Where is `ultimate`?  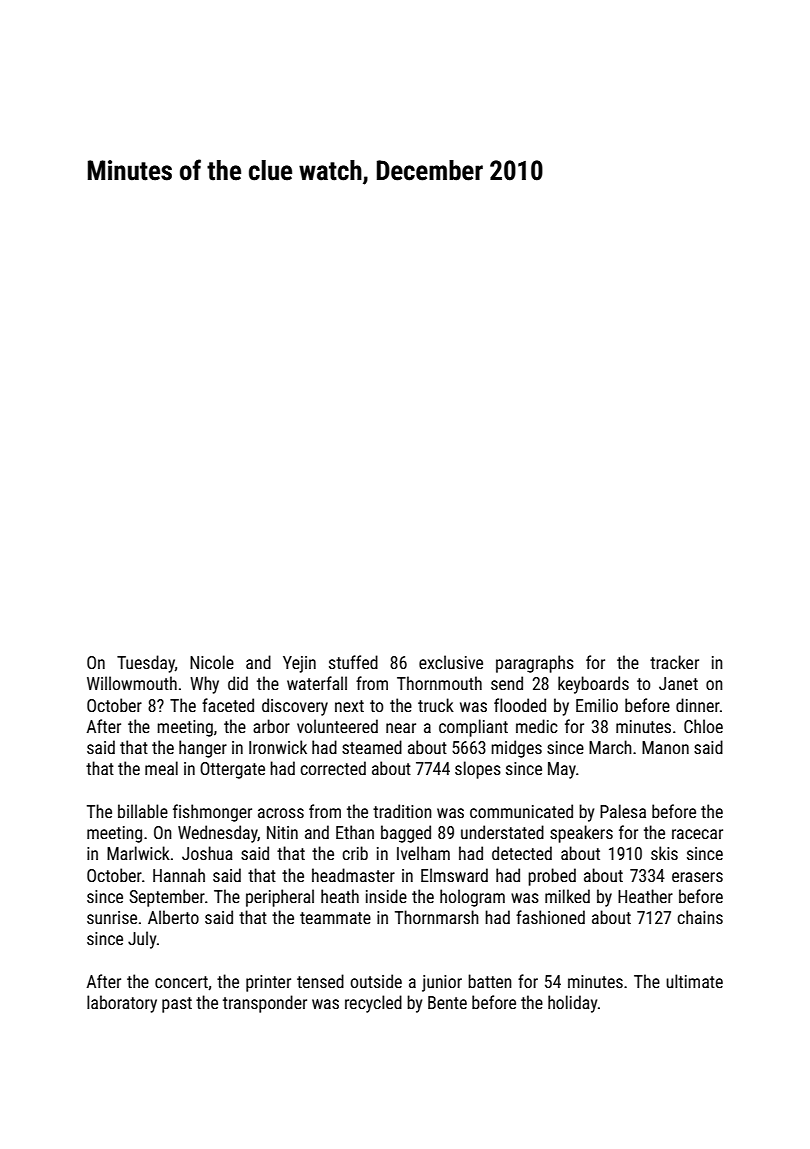
ultimate is located at coordinates (694, 981).
